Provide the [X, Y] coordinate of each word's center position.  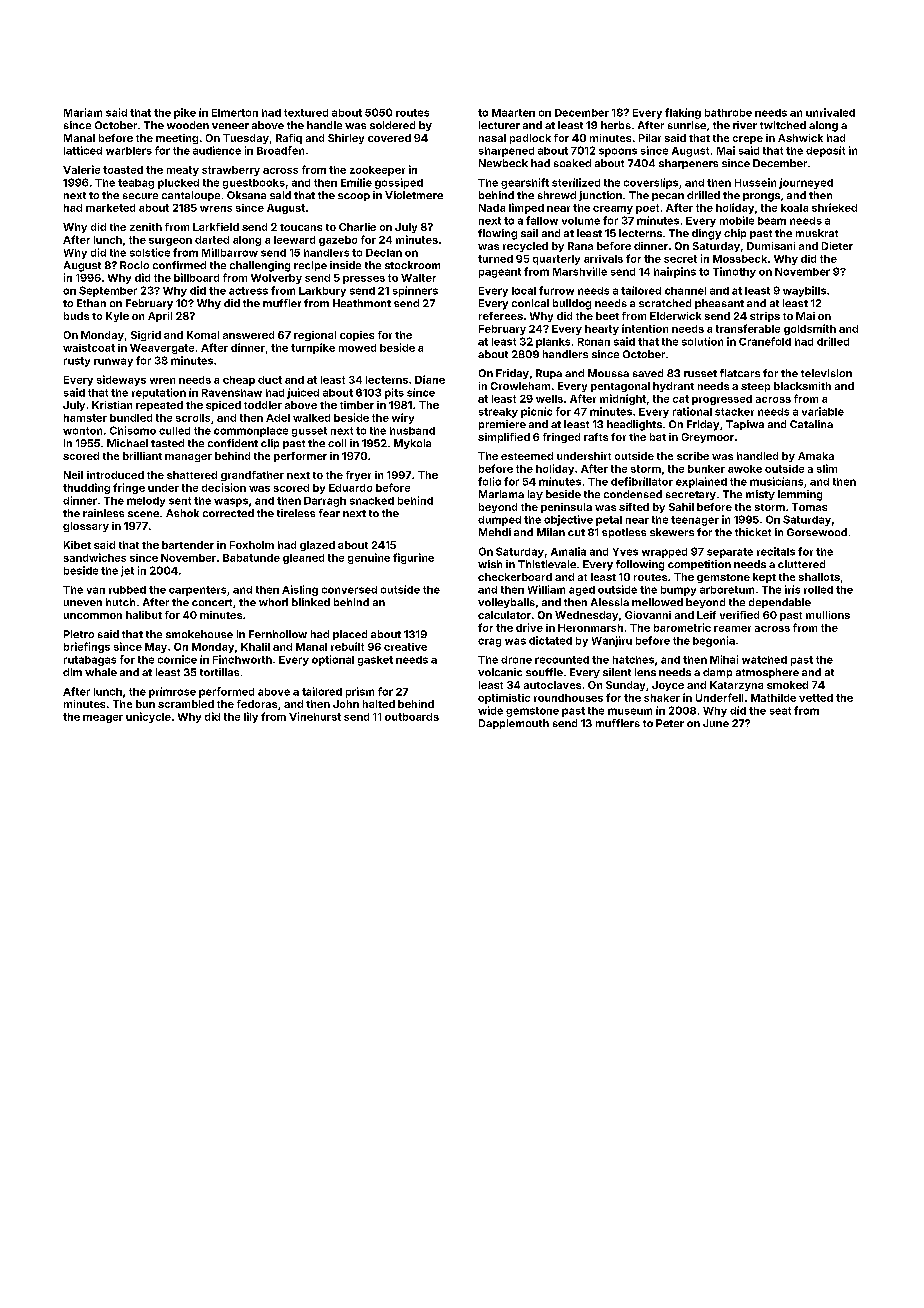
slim [827, 468]
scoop [354, 197]
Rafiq [289, 139]
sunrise [687, 125]
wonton [82, 431]
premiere [502, 425]
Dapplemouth [514, 724]
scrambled [186, 704]
